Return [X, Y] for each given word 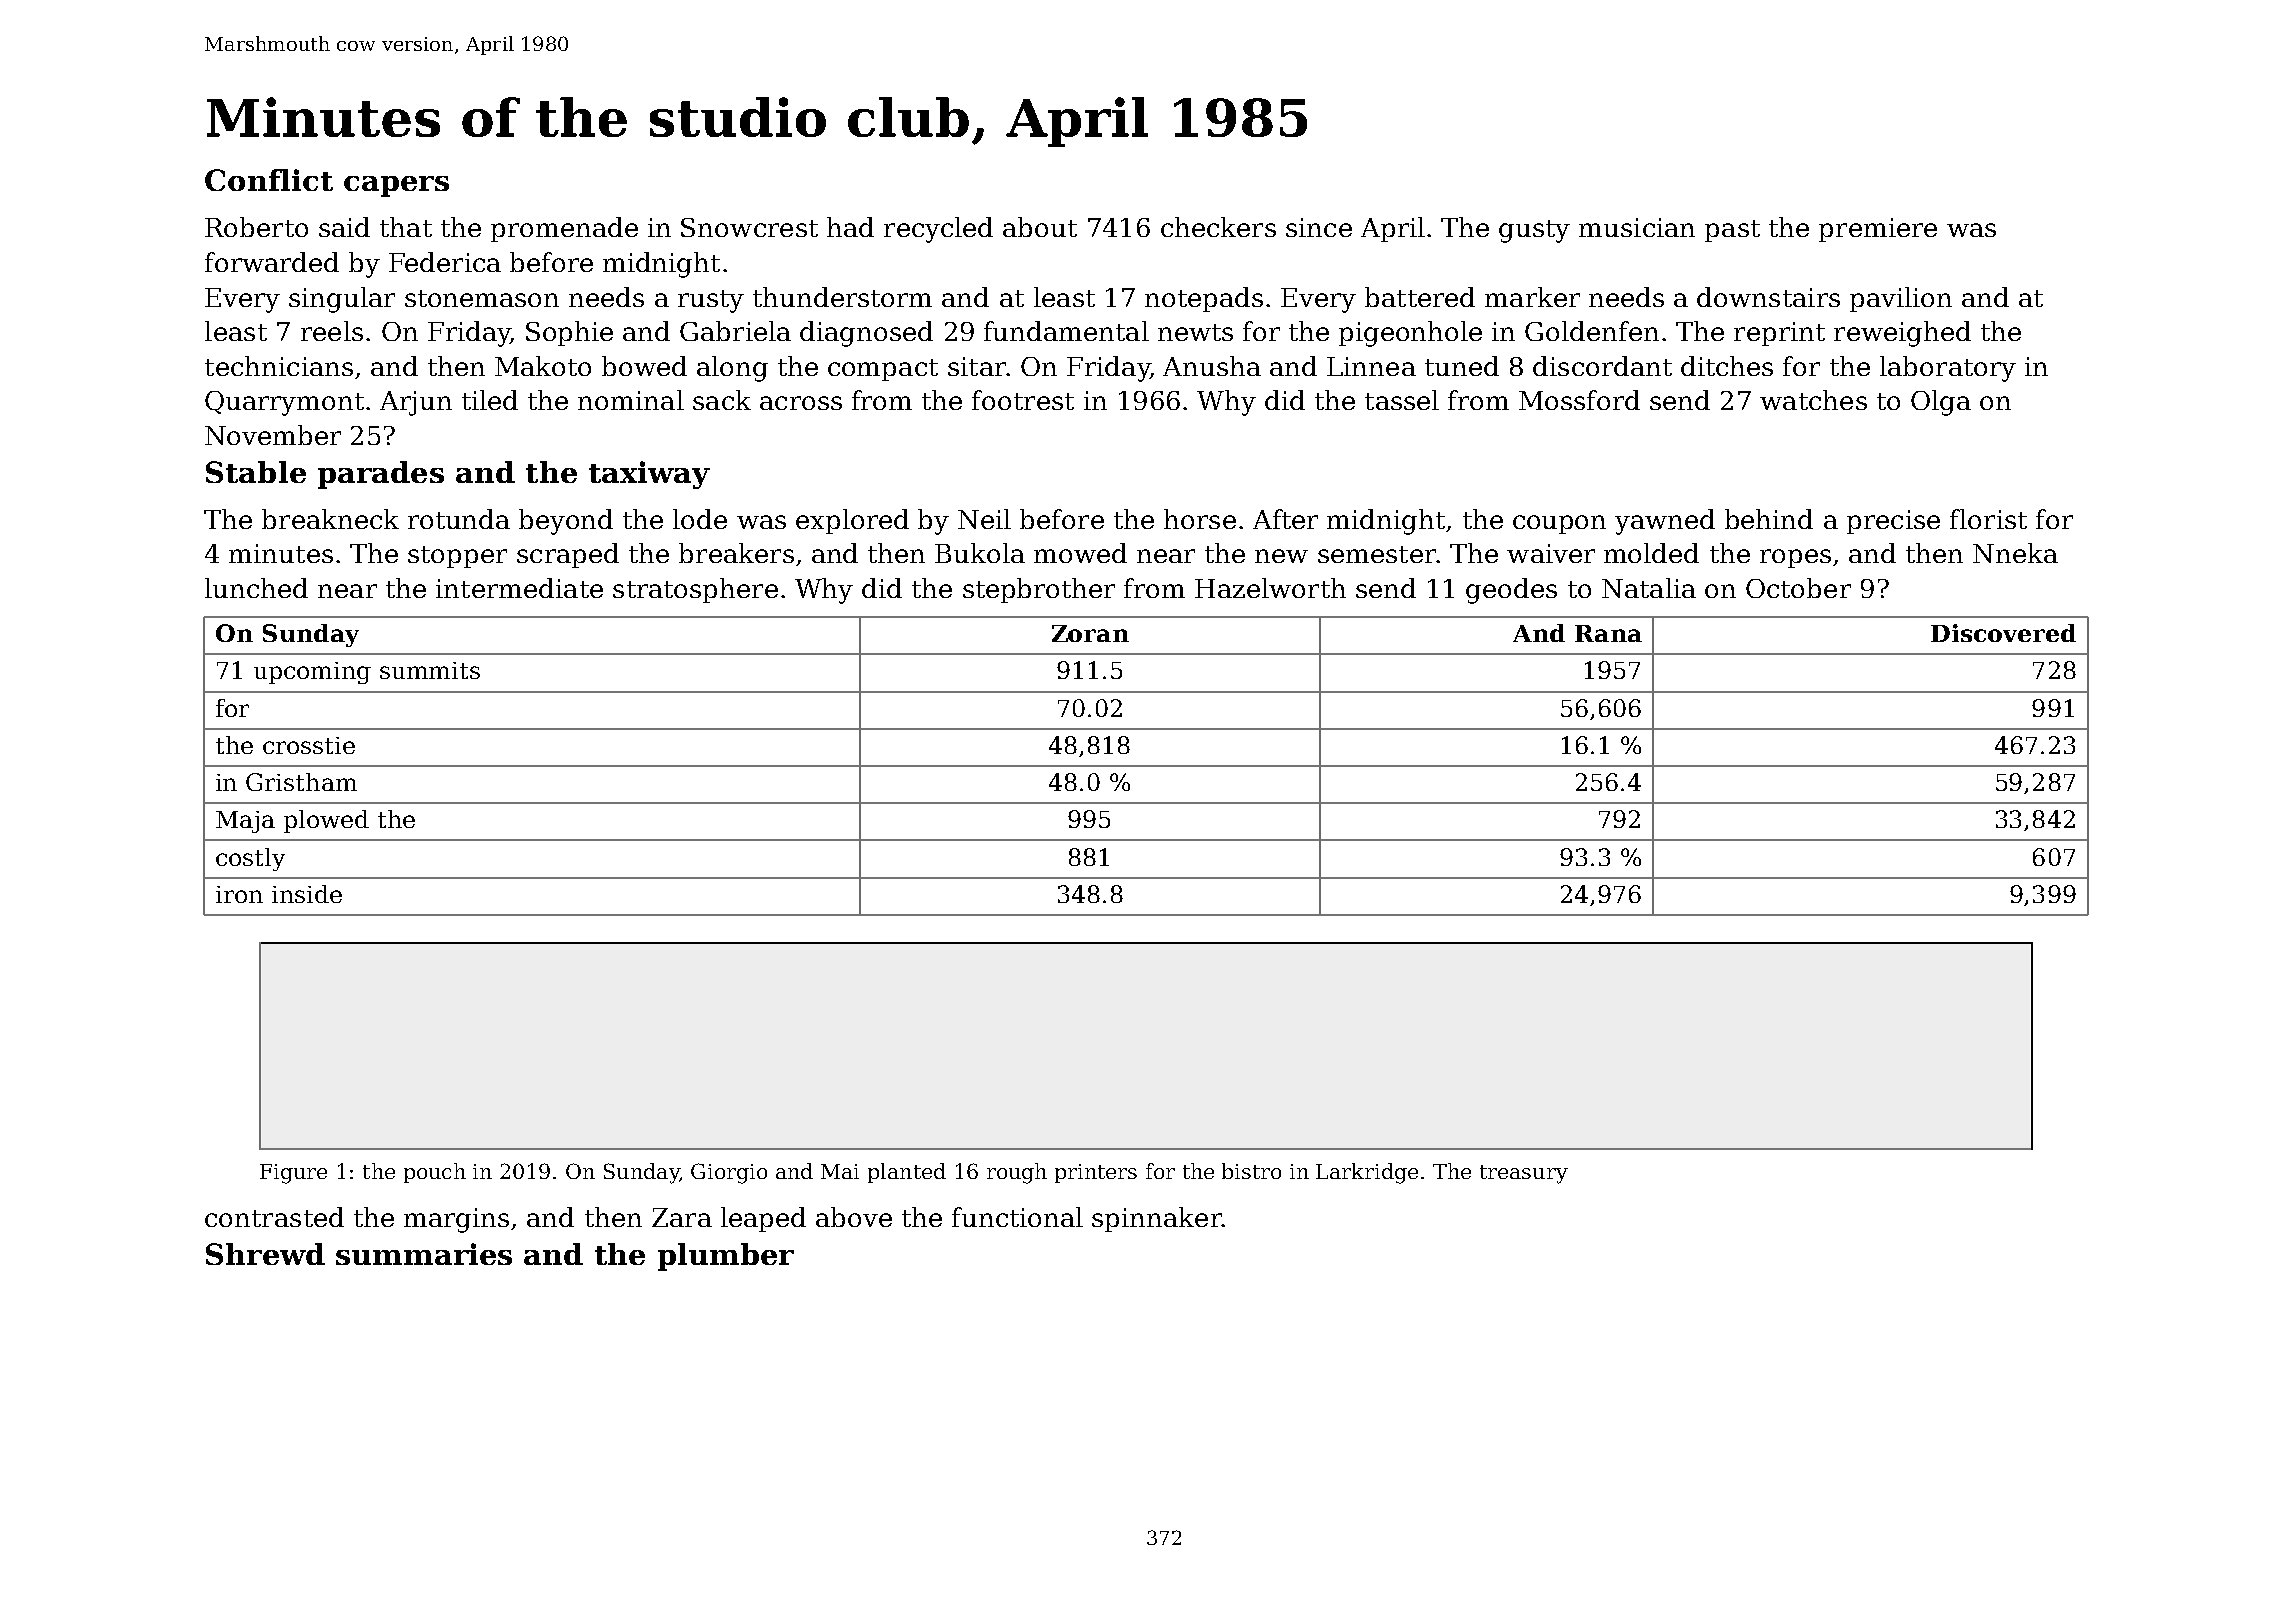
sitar [977, 366]
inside [307, 894]
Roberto [256, 227]
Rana [1608, 633]
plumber [726, 1257]
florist [1988, 519]
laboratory [1948, 369]
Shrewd [265, 1254]
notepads [1204, 299]
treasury [1524, 1174]
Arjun [416, 403]
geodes [1511, 591]
